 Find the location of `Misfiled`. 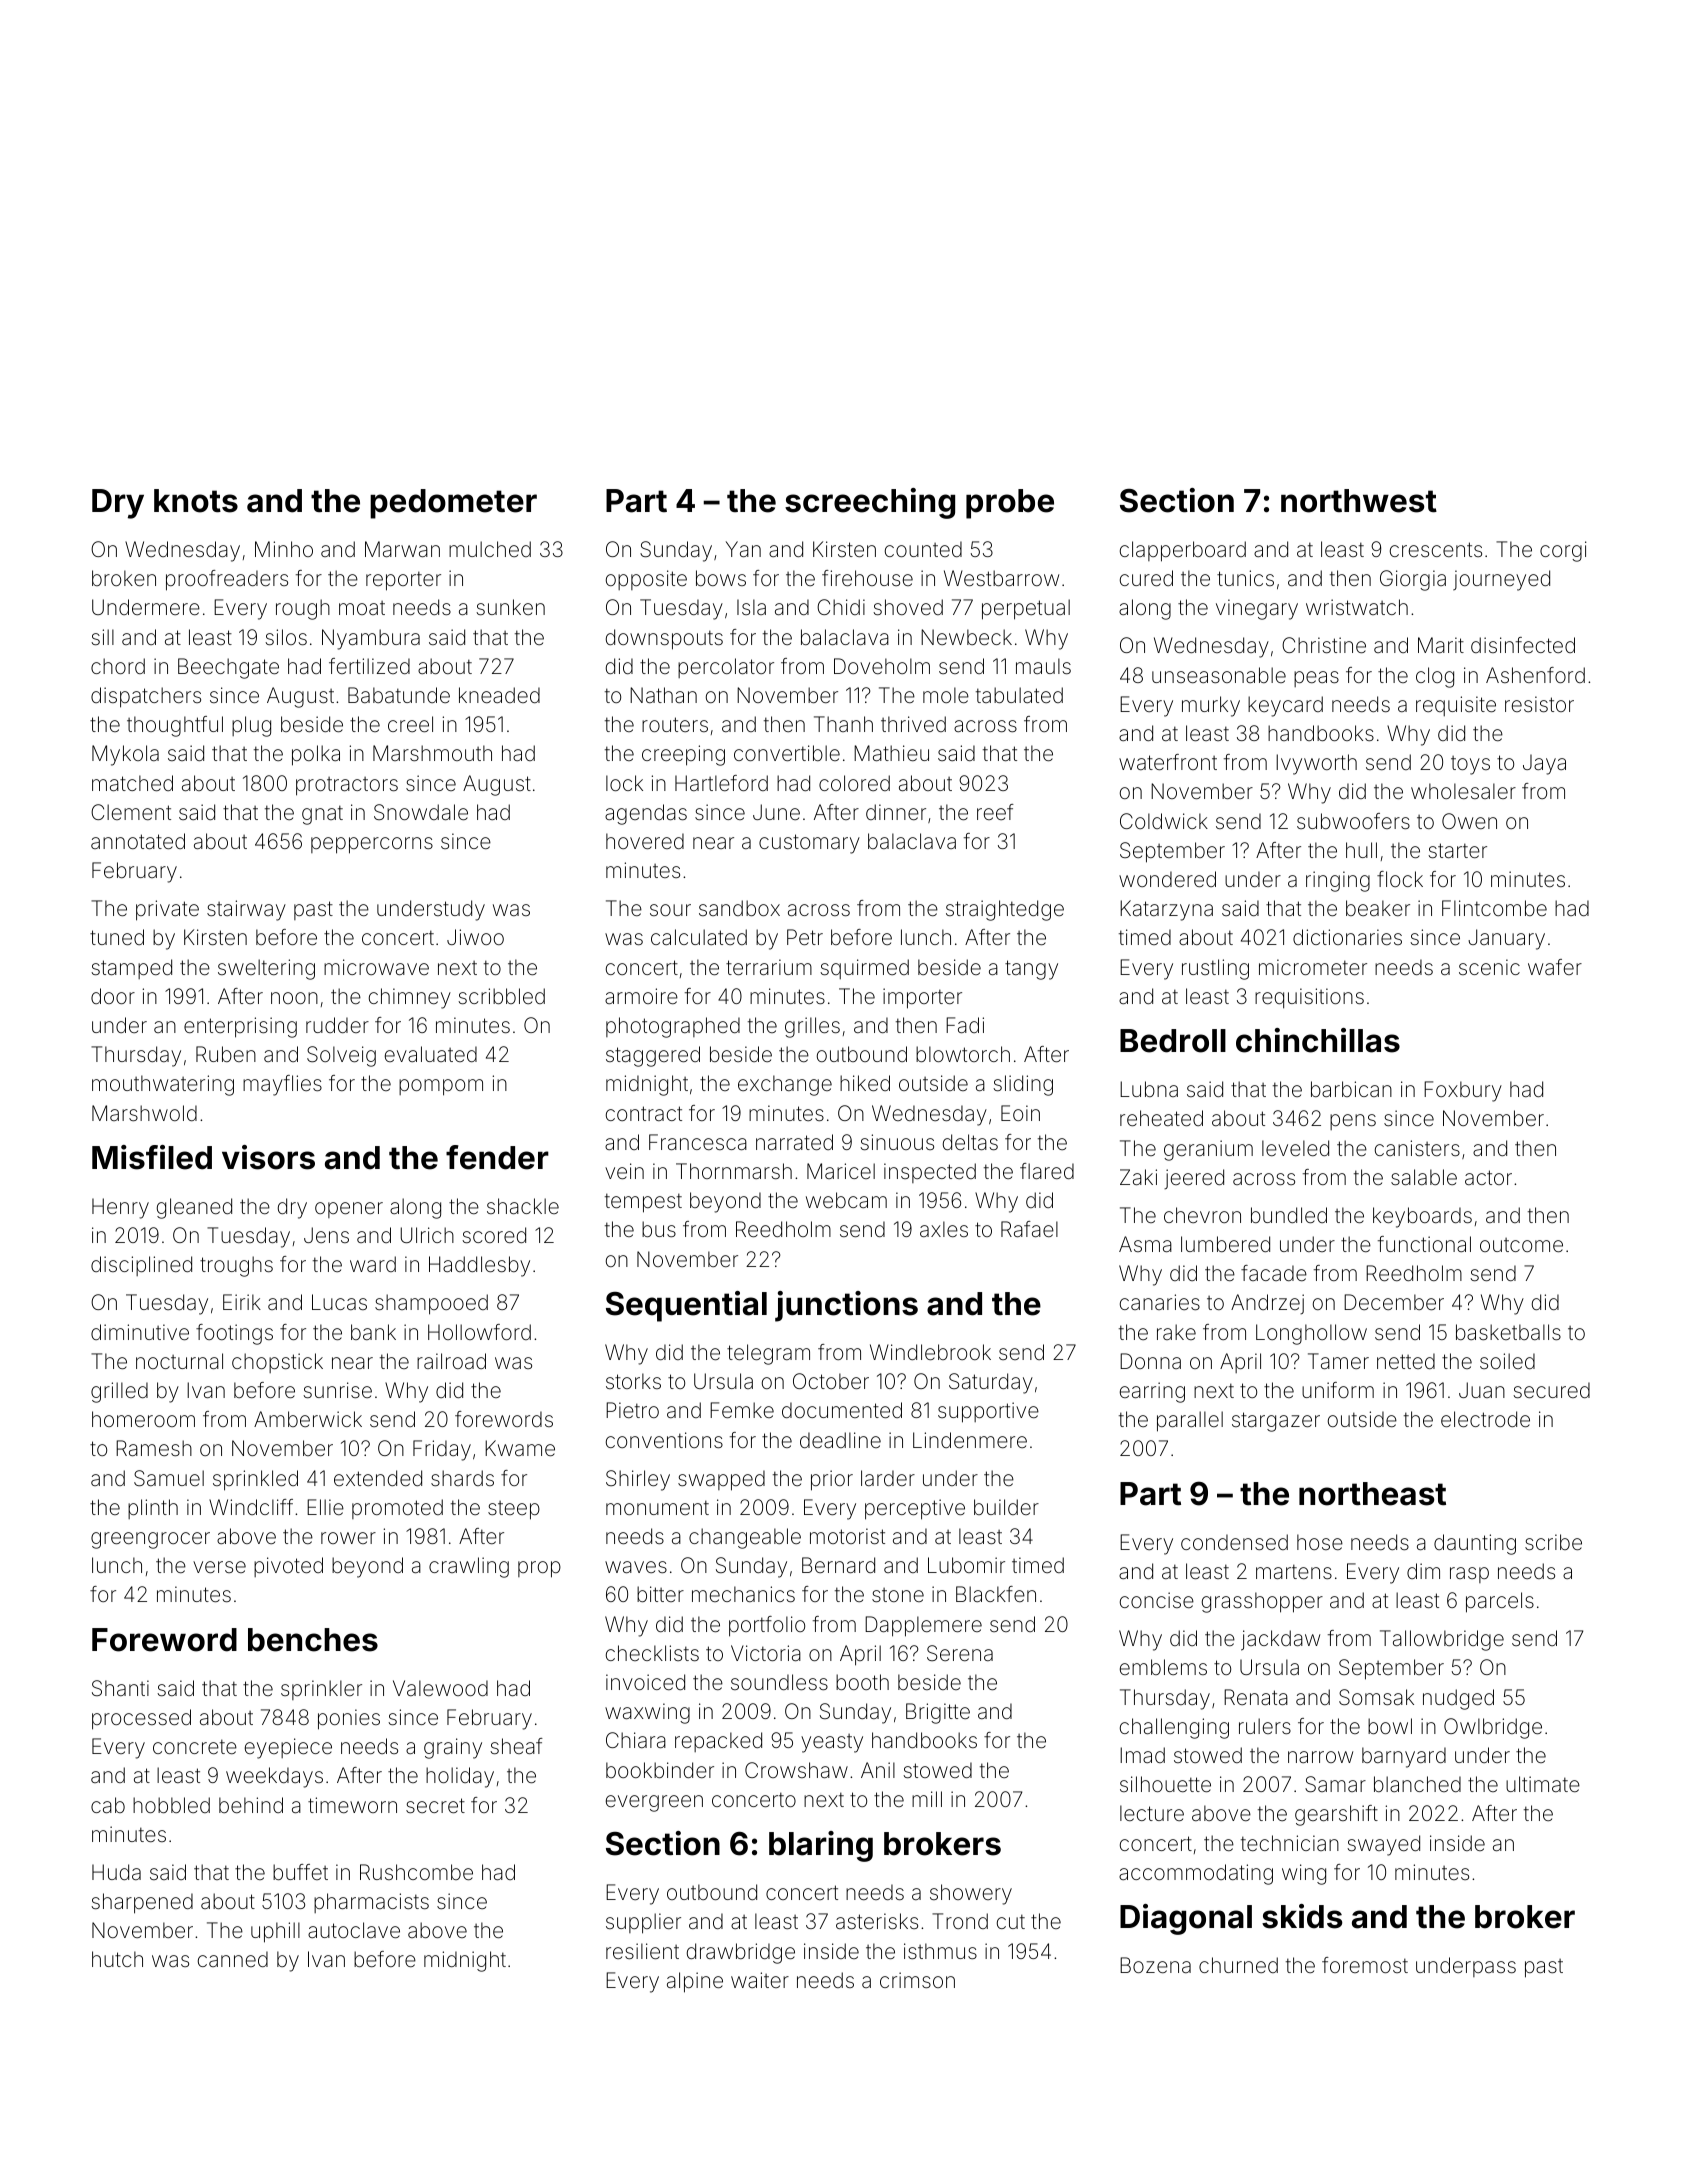

Misfiled is located at coordinates (152, 1157).
